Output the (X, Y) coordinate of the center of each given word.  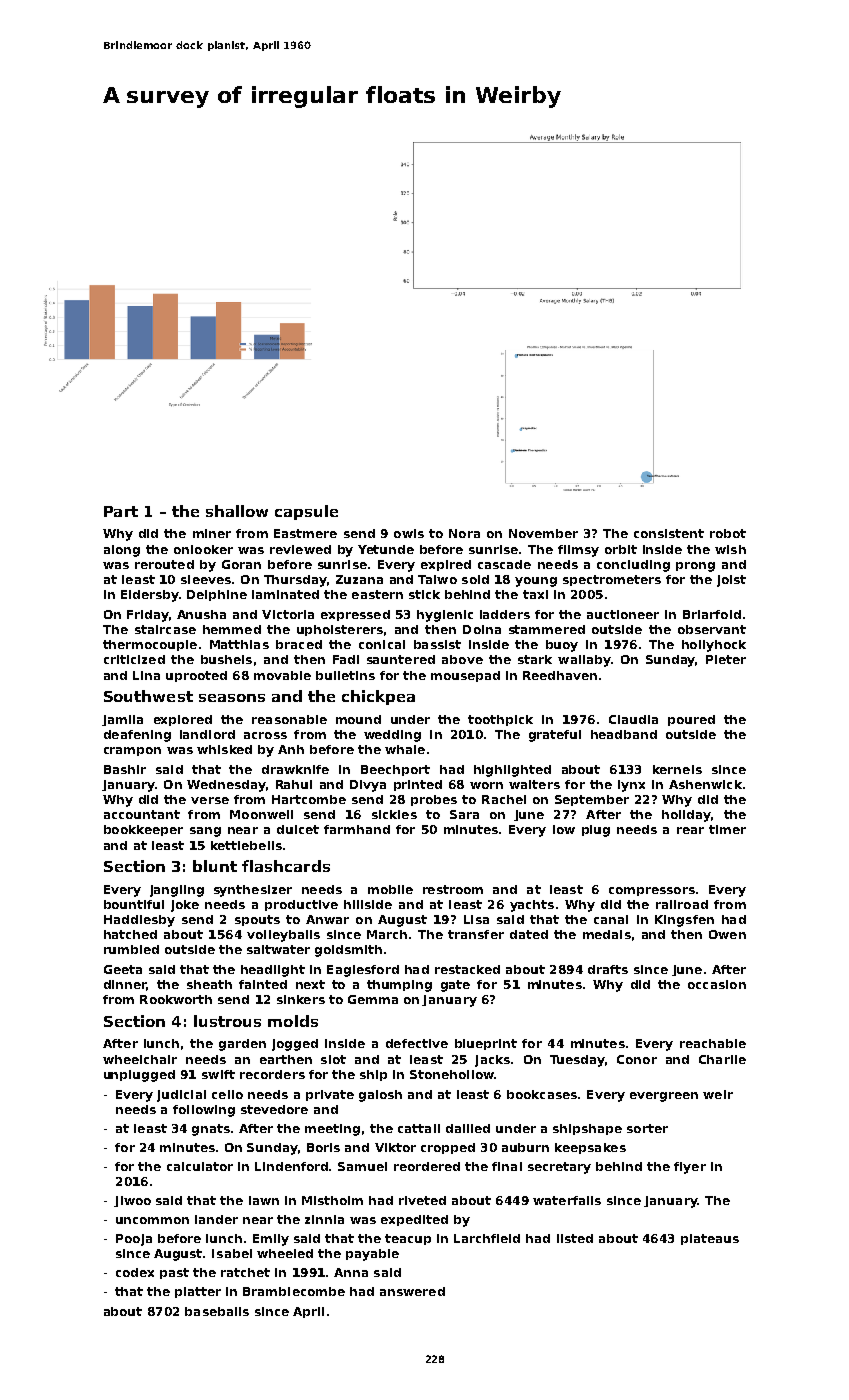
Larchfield (487, 1238)
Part (121, 511)
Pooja (134, 1240)
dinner (125, 985)
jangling (177, 891)
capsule (306, 512)
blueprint (486, 1044)
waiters (534, 784)
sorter (647, 1128)
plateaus (710, 1239)
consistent (669, 533)
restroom (453, 889)
